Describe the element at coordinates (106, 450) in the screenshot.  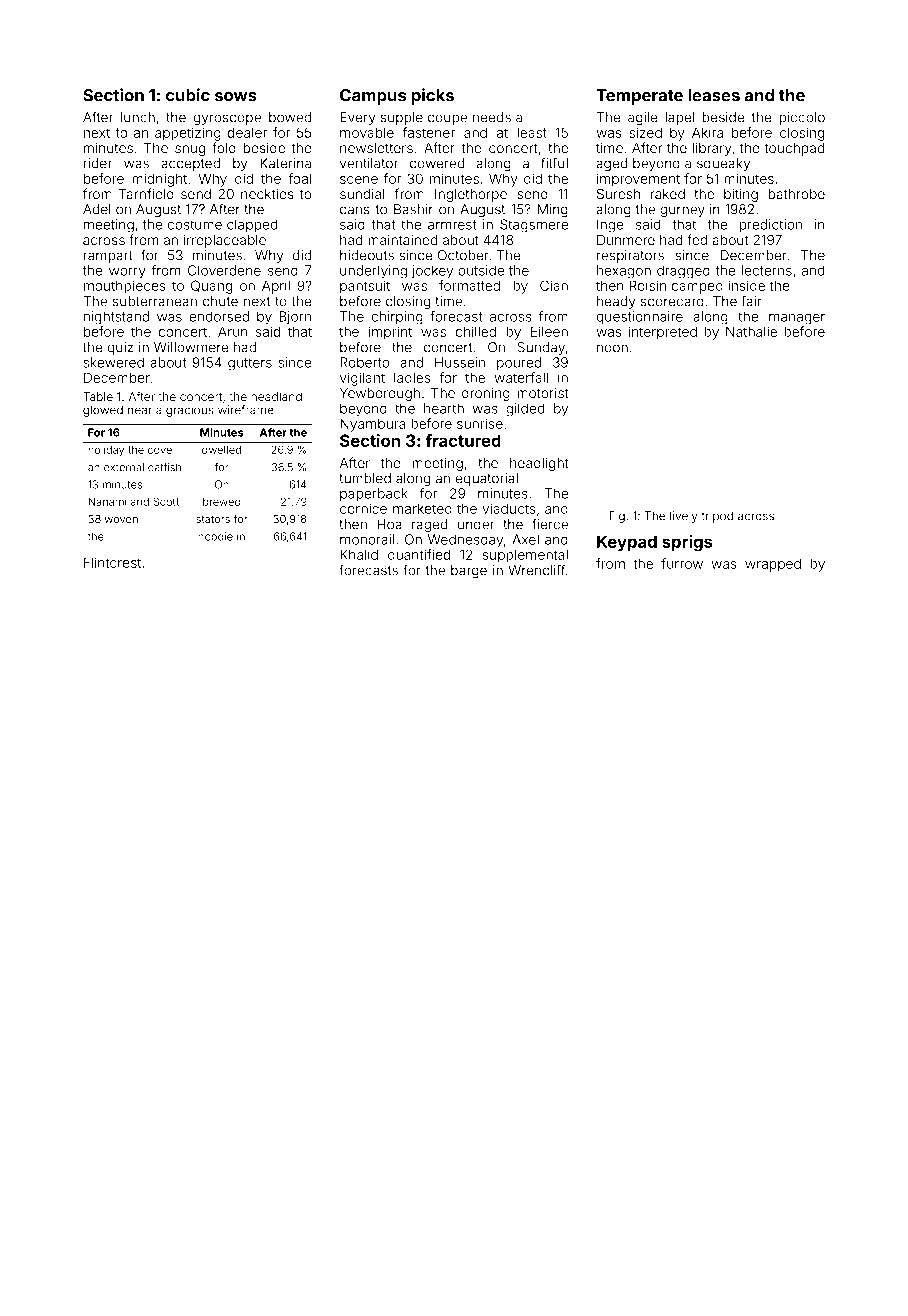
I see `holiday` at that location.
